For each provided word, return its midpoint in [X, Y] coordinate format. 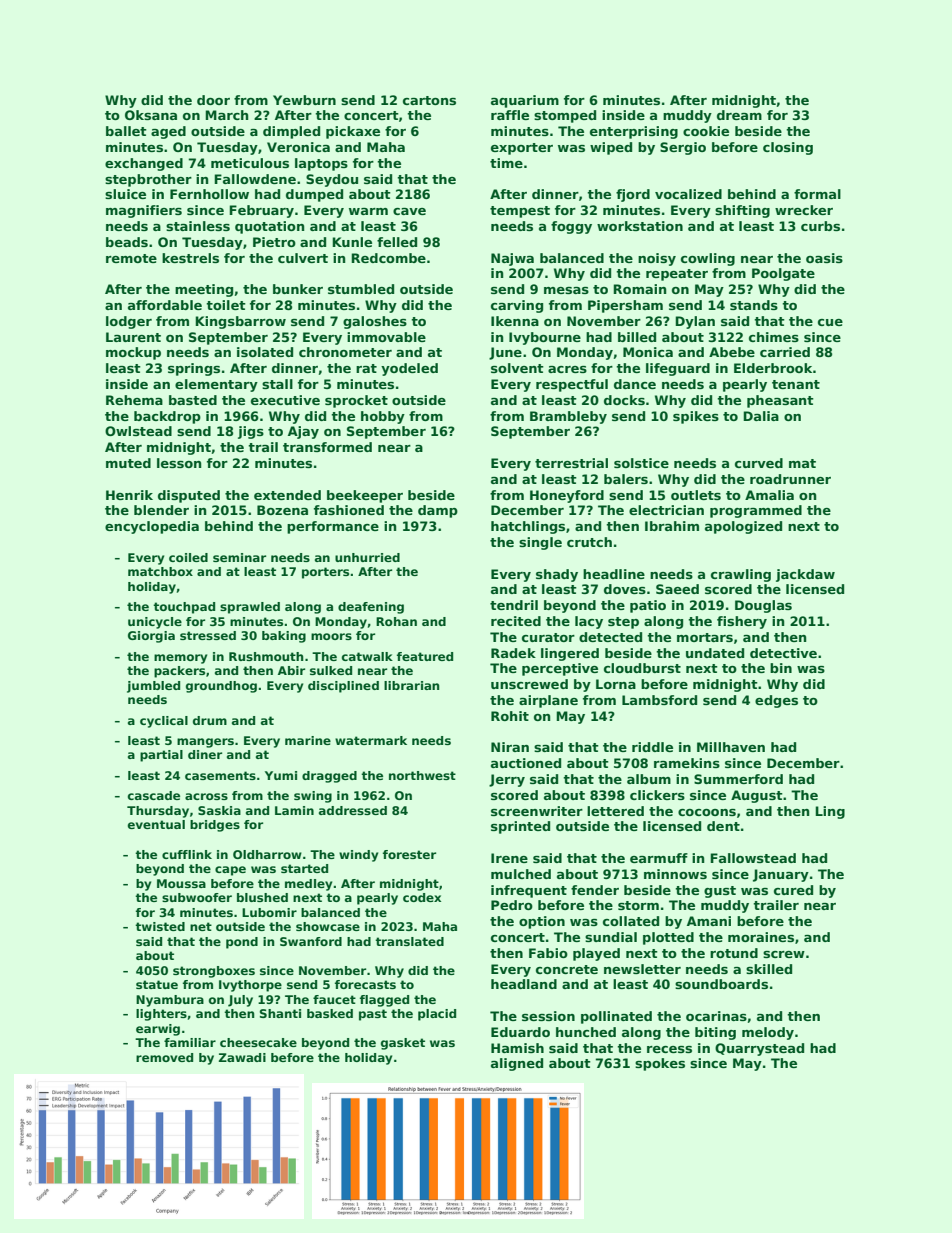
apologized [743, 527]
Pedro [512, 905]
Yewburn [304, 100]
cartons [429, 100]
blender [161, 510]
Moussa [181, 883]
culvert [303, 258]
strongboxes [214, 972]
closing [788, 148]
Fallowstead [753, 858]
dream [739, 115]
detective [783, 653]
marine [308, 740]
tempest [520, 212]
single [540, 543]
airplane [548, 701]
